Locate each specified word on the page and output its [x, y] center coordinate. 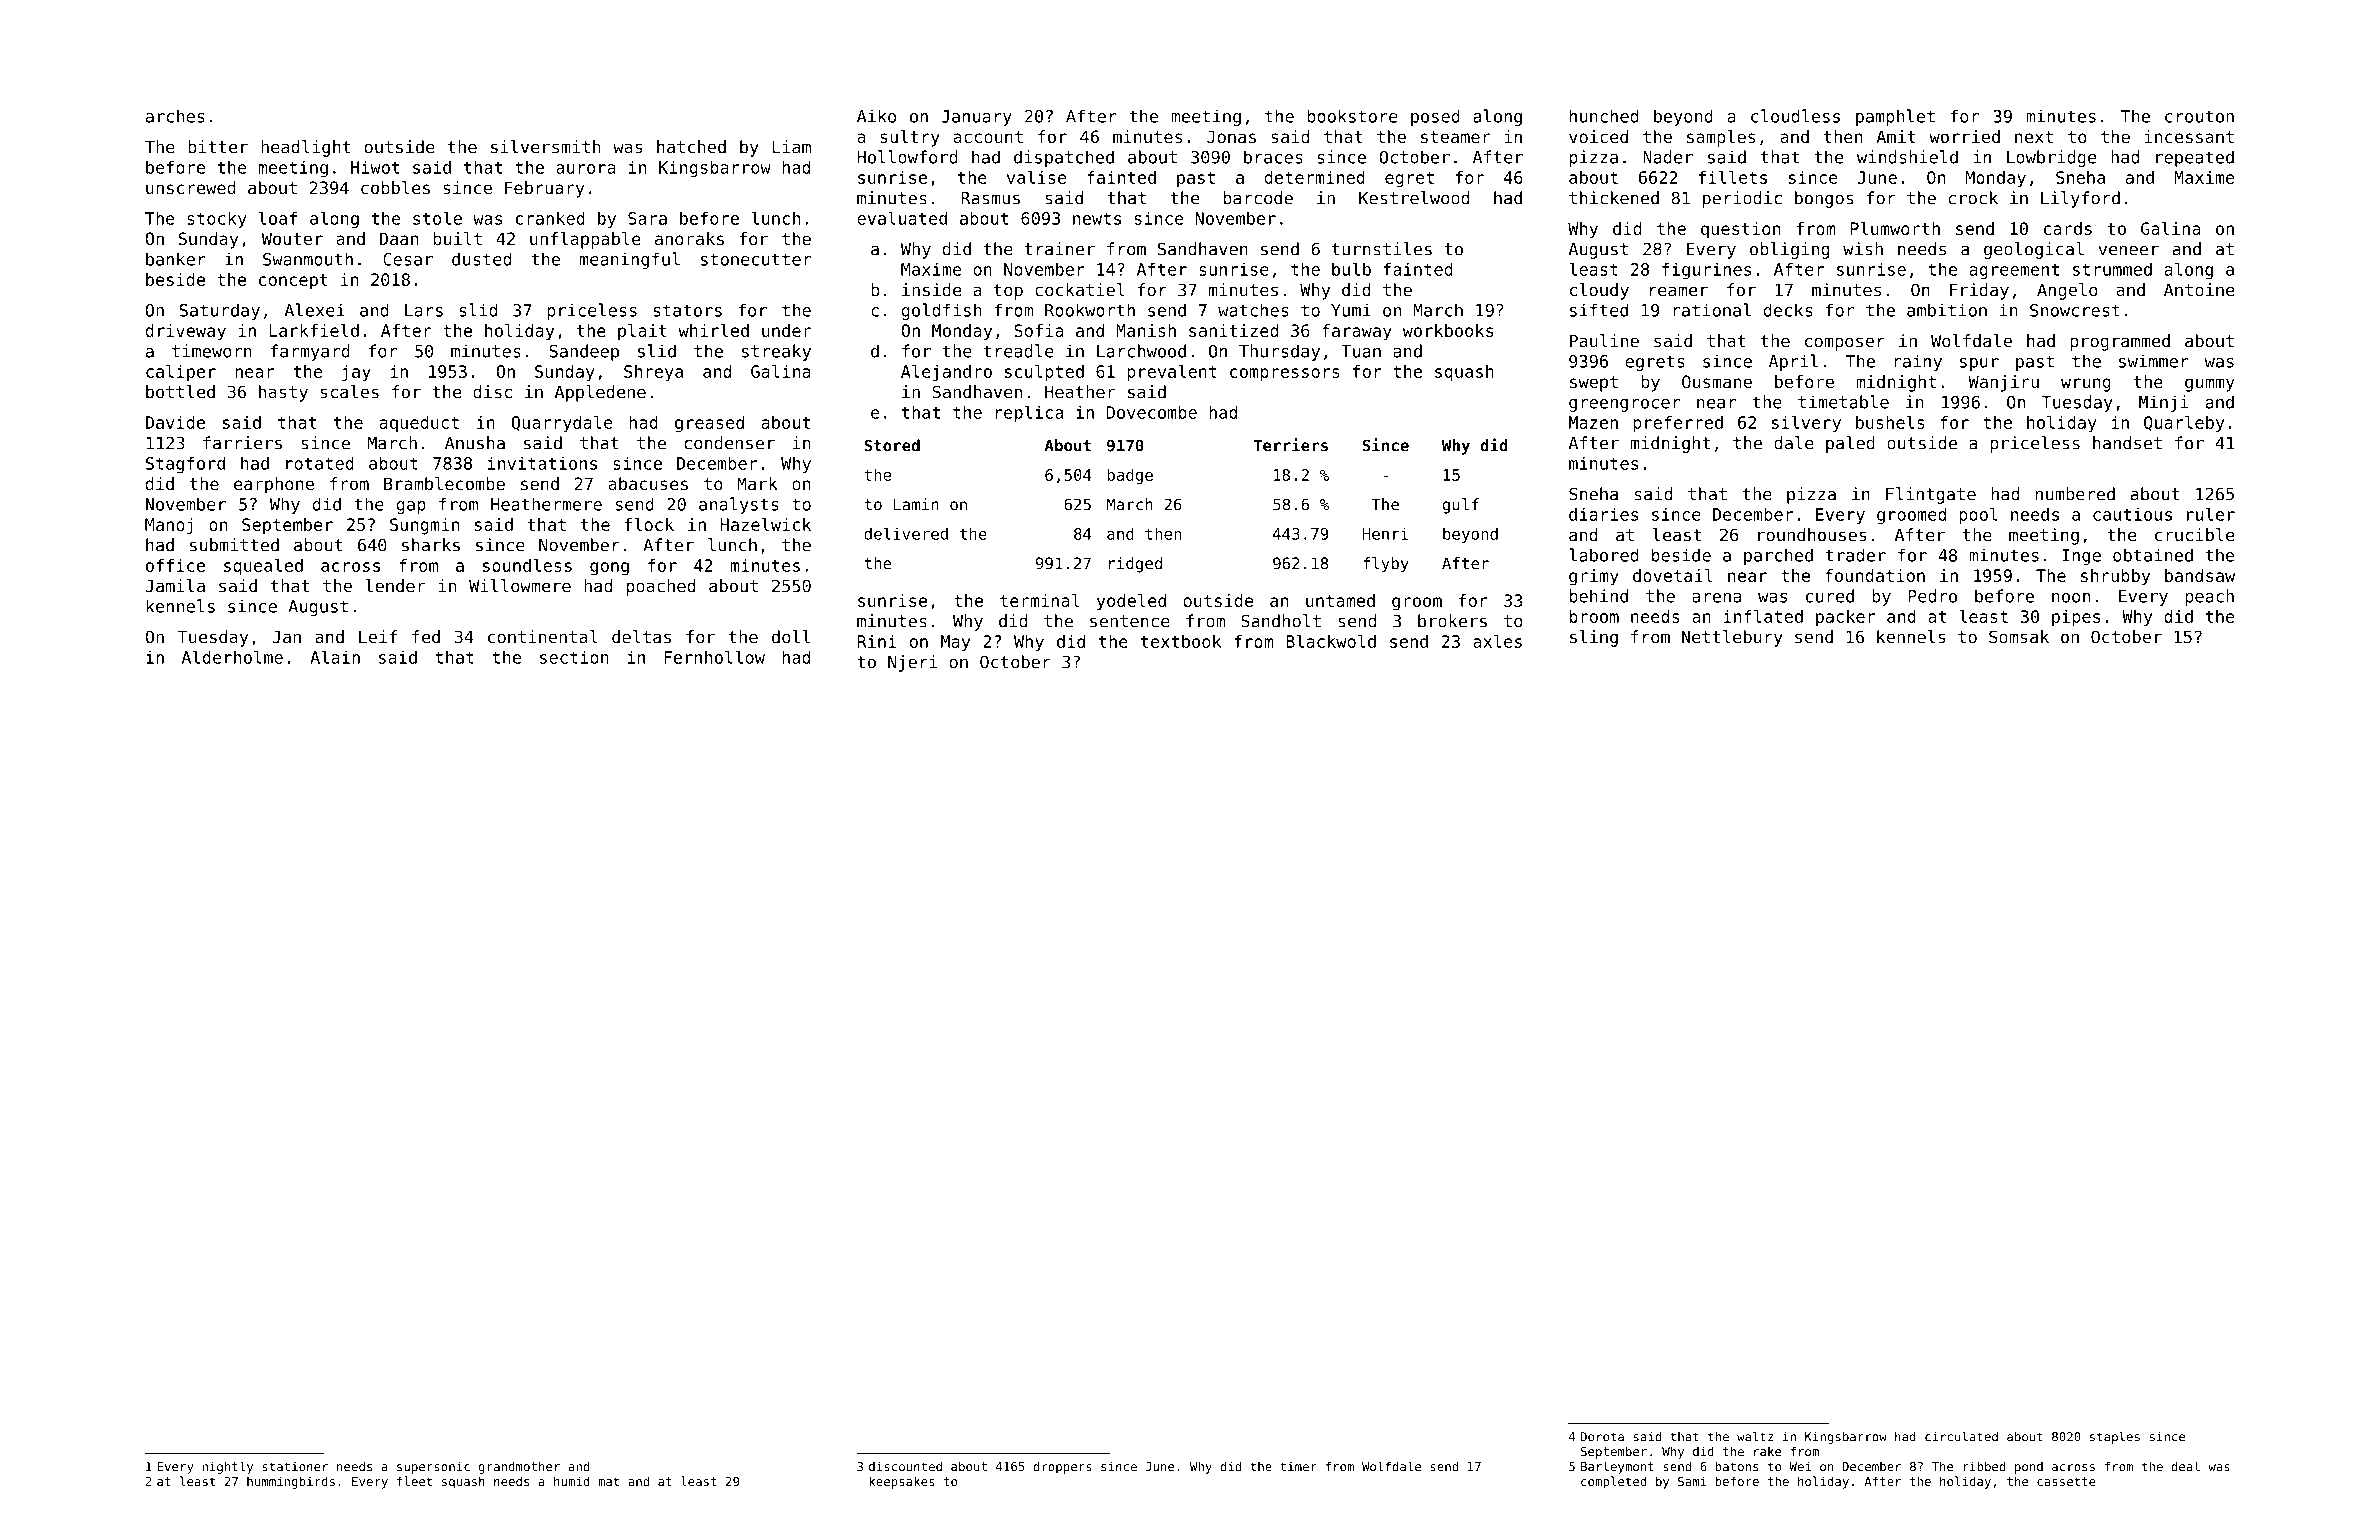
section [574, 657]
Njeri [912, 663]
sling [1594, 638]
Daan [399, 238]
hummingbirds [291, 1482]
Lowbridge [2051, 158]
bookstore [1352, 116]
